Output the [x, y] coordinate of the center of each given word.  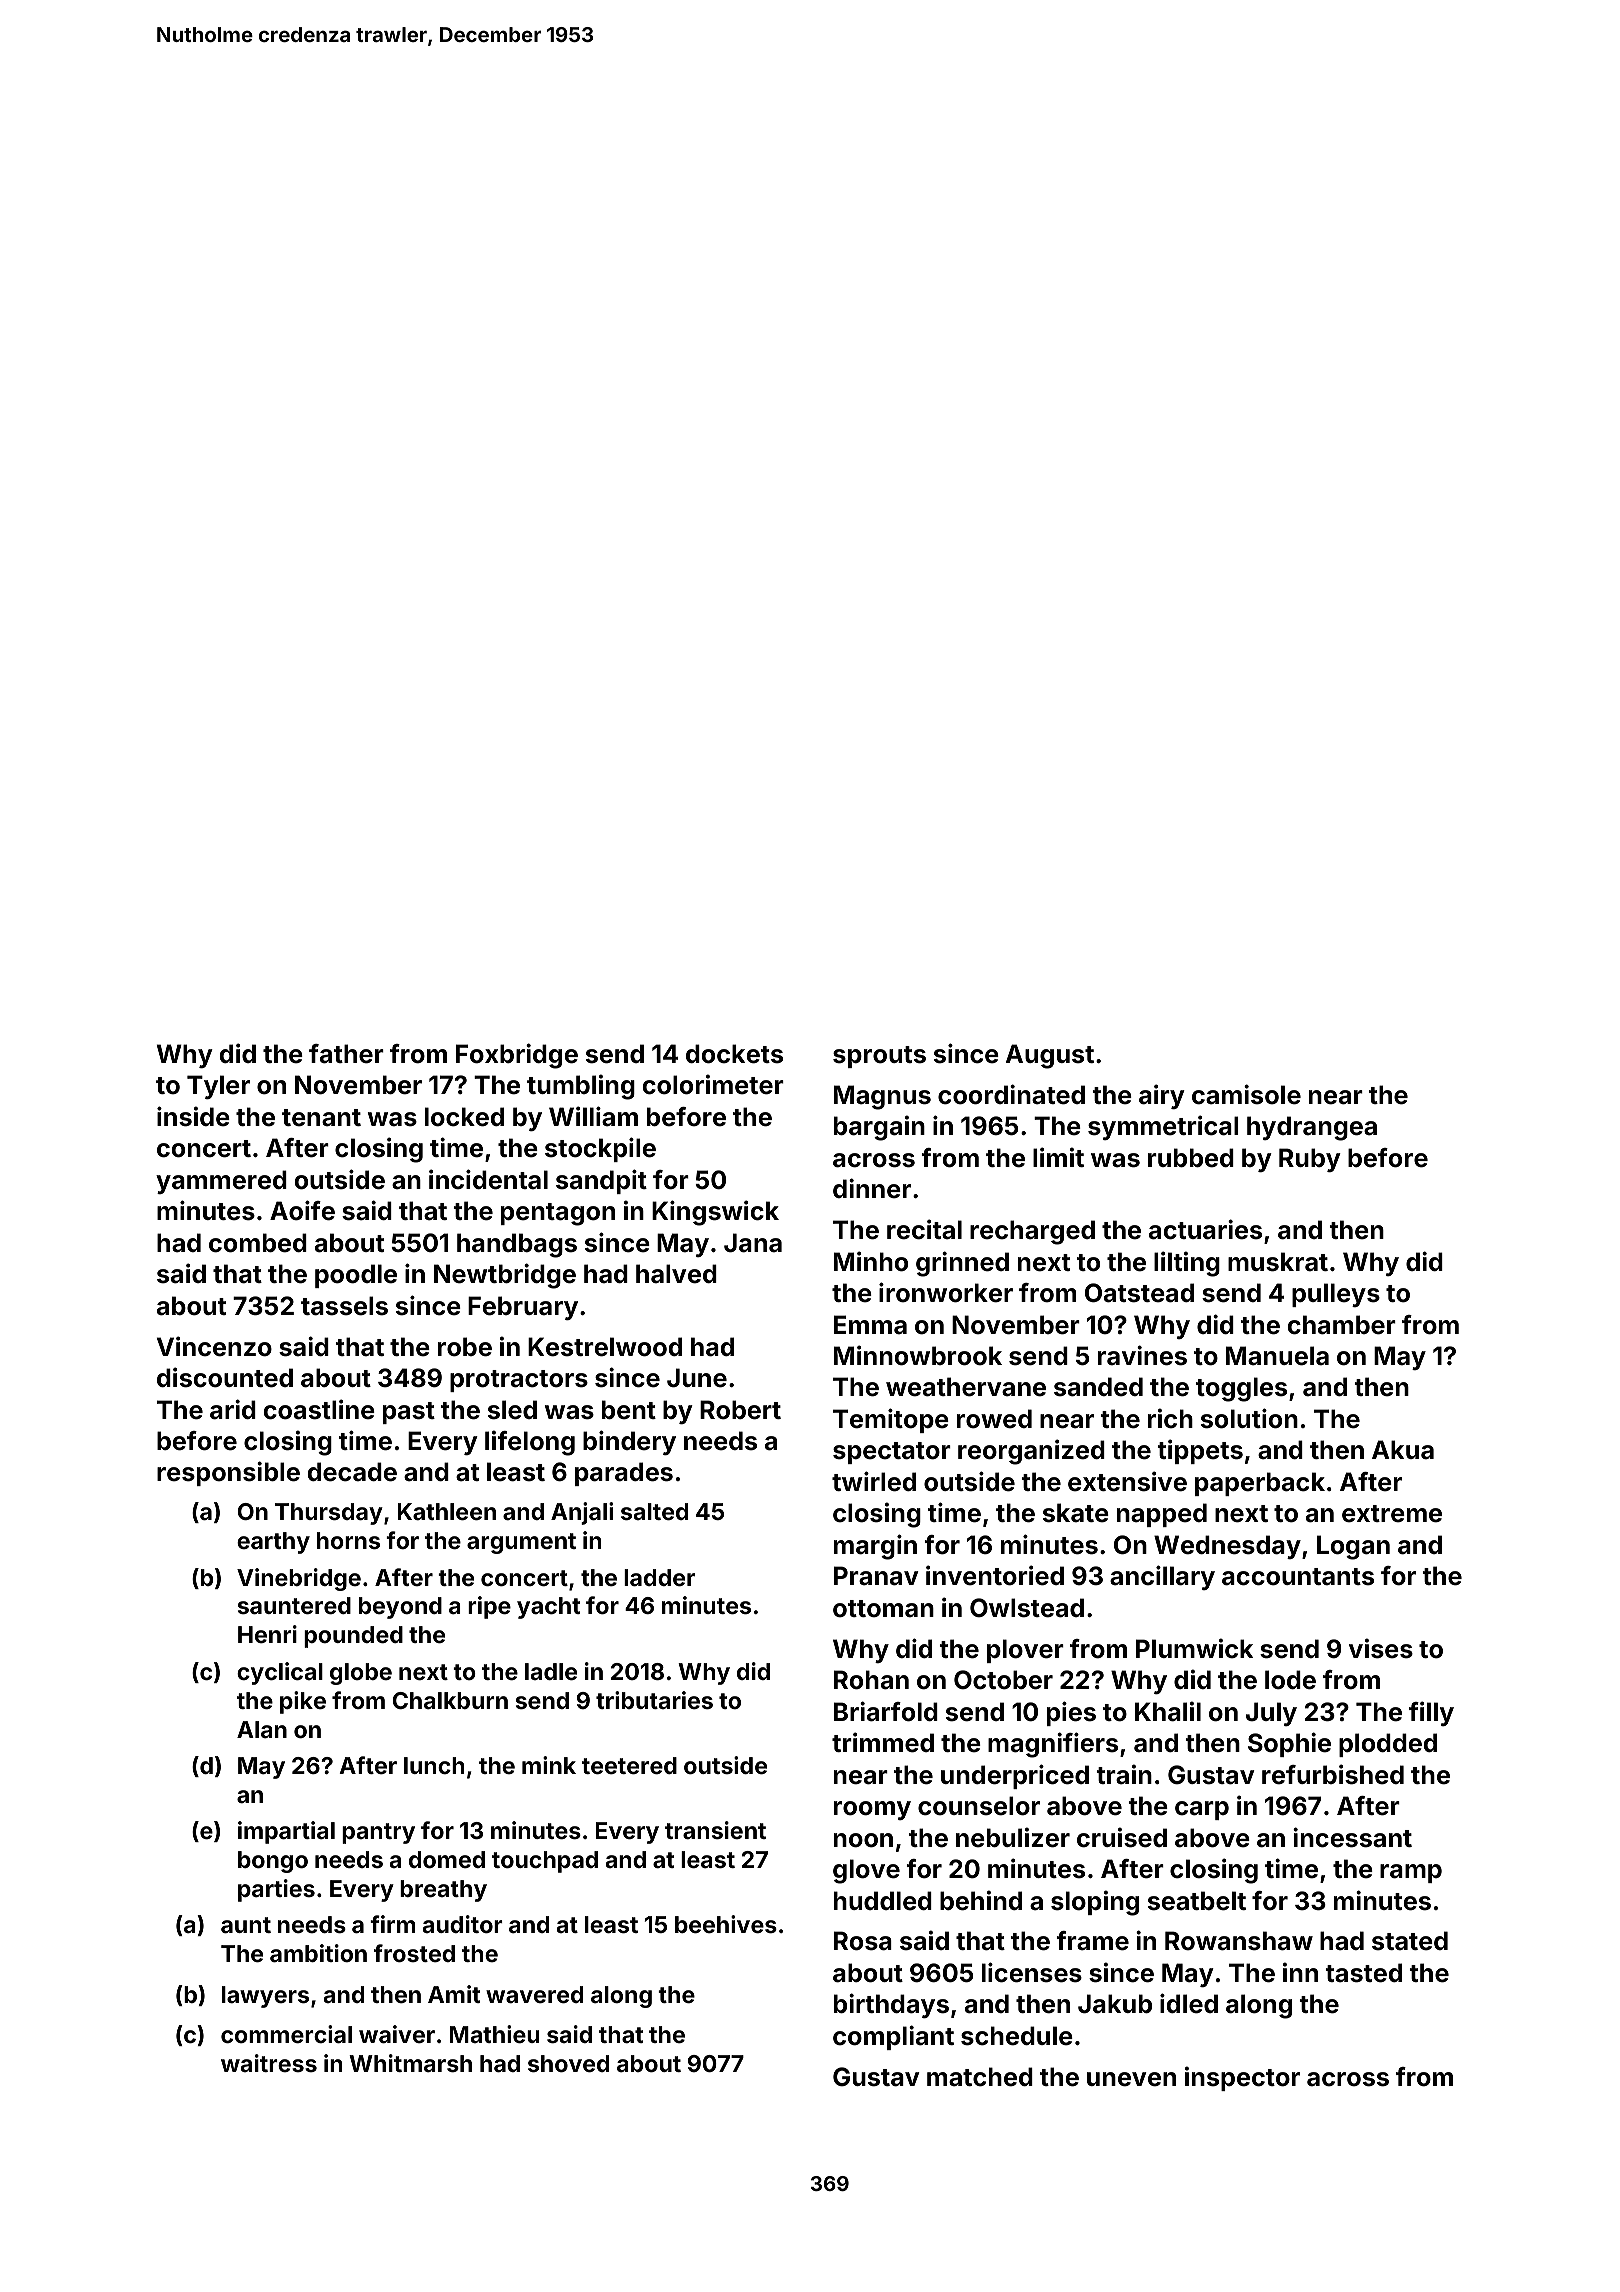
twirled [874, 1481]
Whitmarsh [410, 2063]
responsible [228, 1473]
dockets [734, 1054]
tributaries [654, 1700]
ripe [489, 1607]
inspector [1242, 2078]
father [346, 1054]
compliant [893, 2037]
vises [1381, 1648]
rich [1170, 1418]
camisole [1246, 1094]
